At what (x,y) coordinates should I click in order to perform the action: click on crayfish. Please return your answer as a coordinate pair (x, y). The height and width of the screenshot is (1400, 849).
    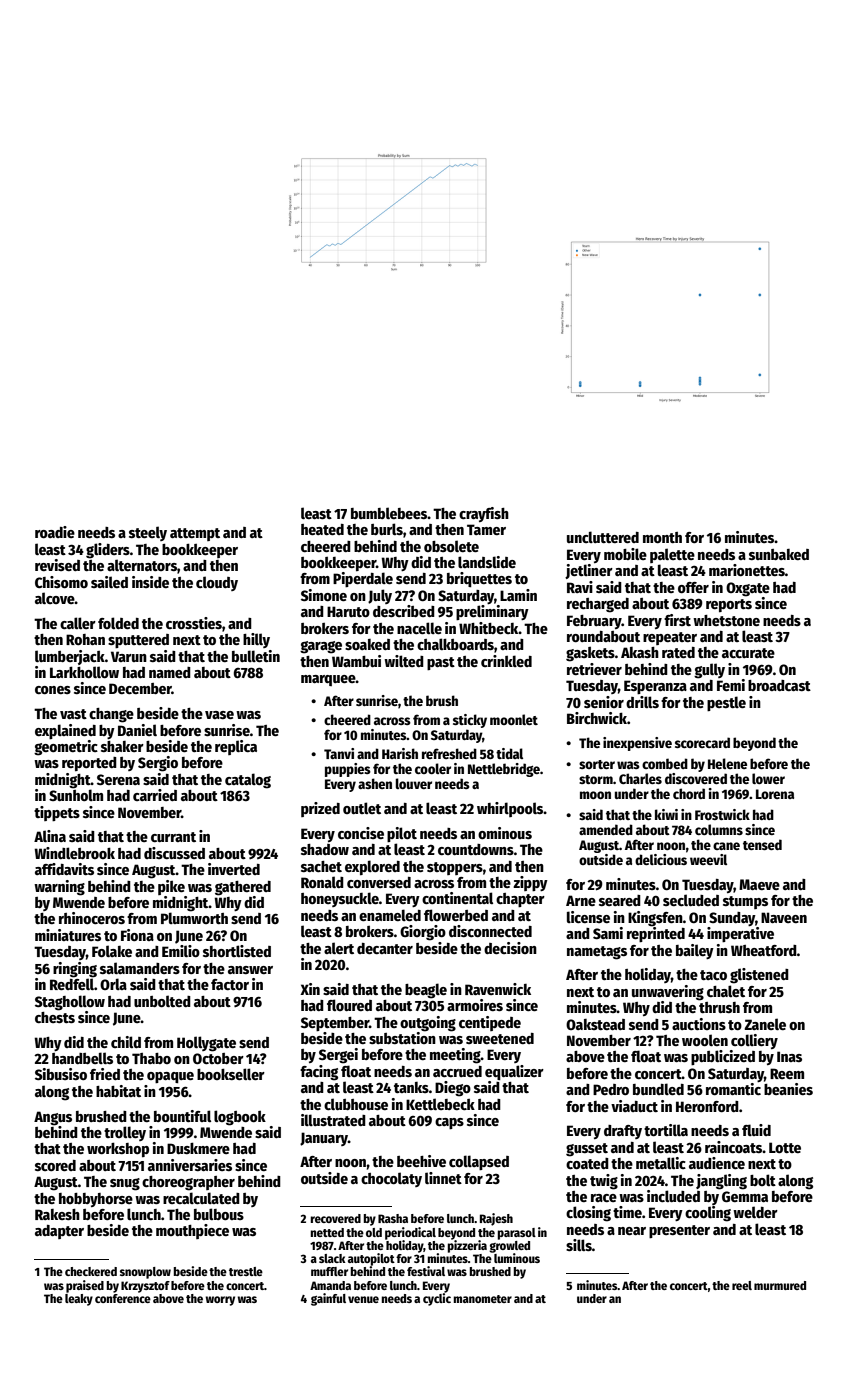
    Looking at the image, I should click on (484, 514).
